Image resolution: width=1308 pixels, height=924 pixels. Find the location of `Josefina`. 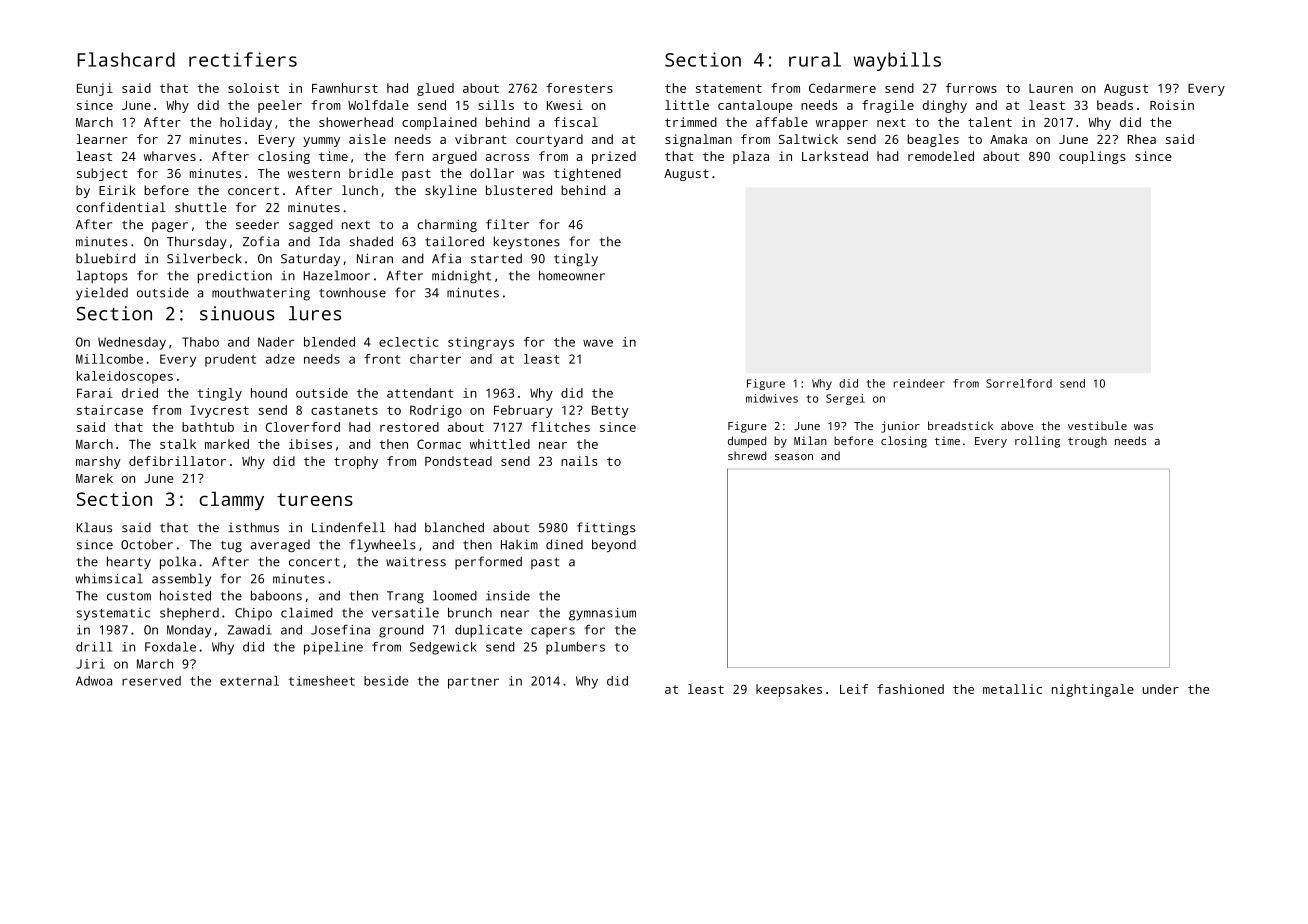

Josefina is located at coordinates (340, 630).
